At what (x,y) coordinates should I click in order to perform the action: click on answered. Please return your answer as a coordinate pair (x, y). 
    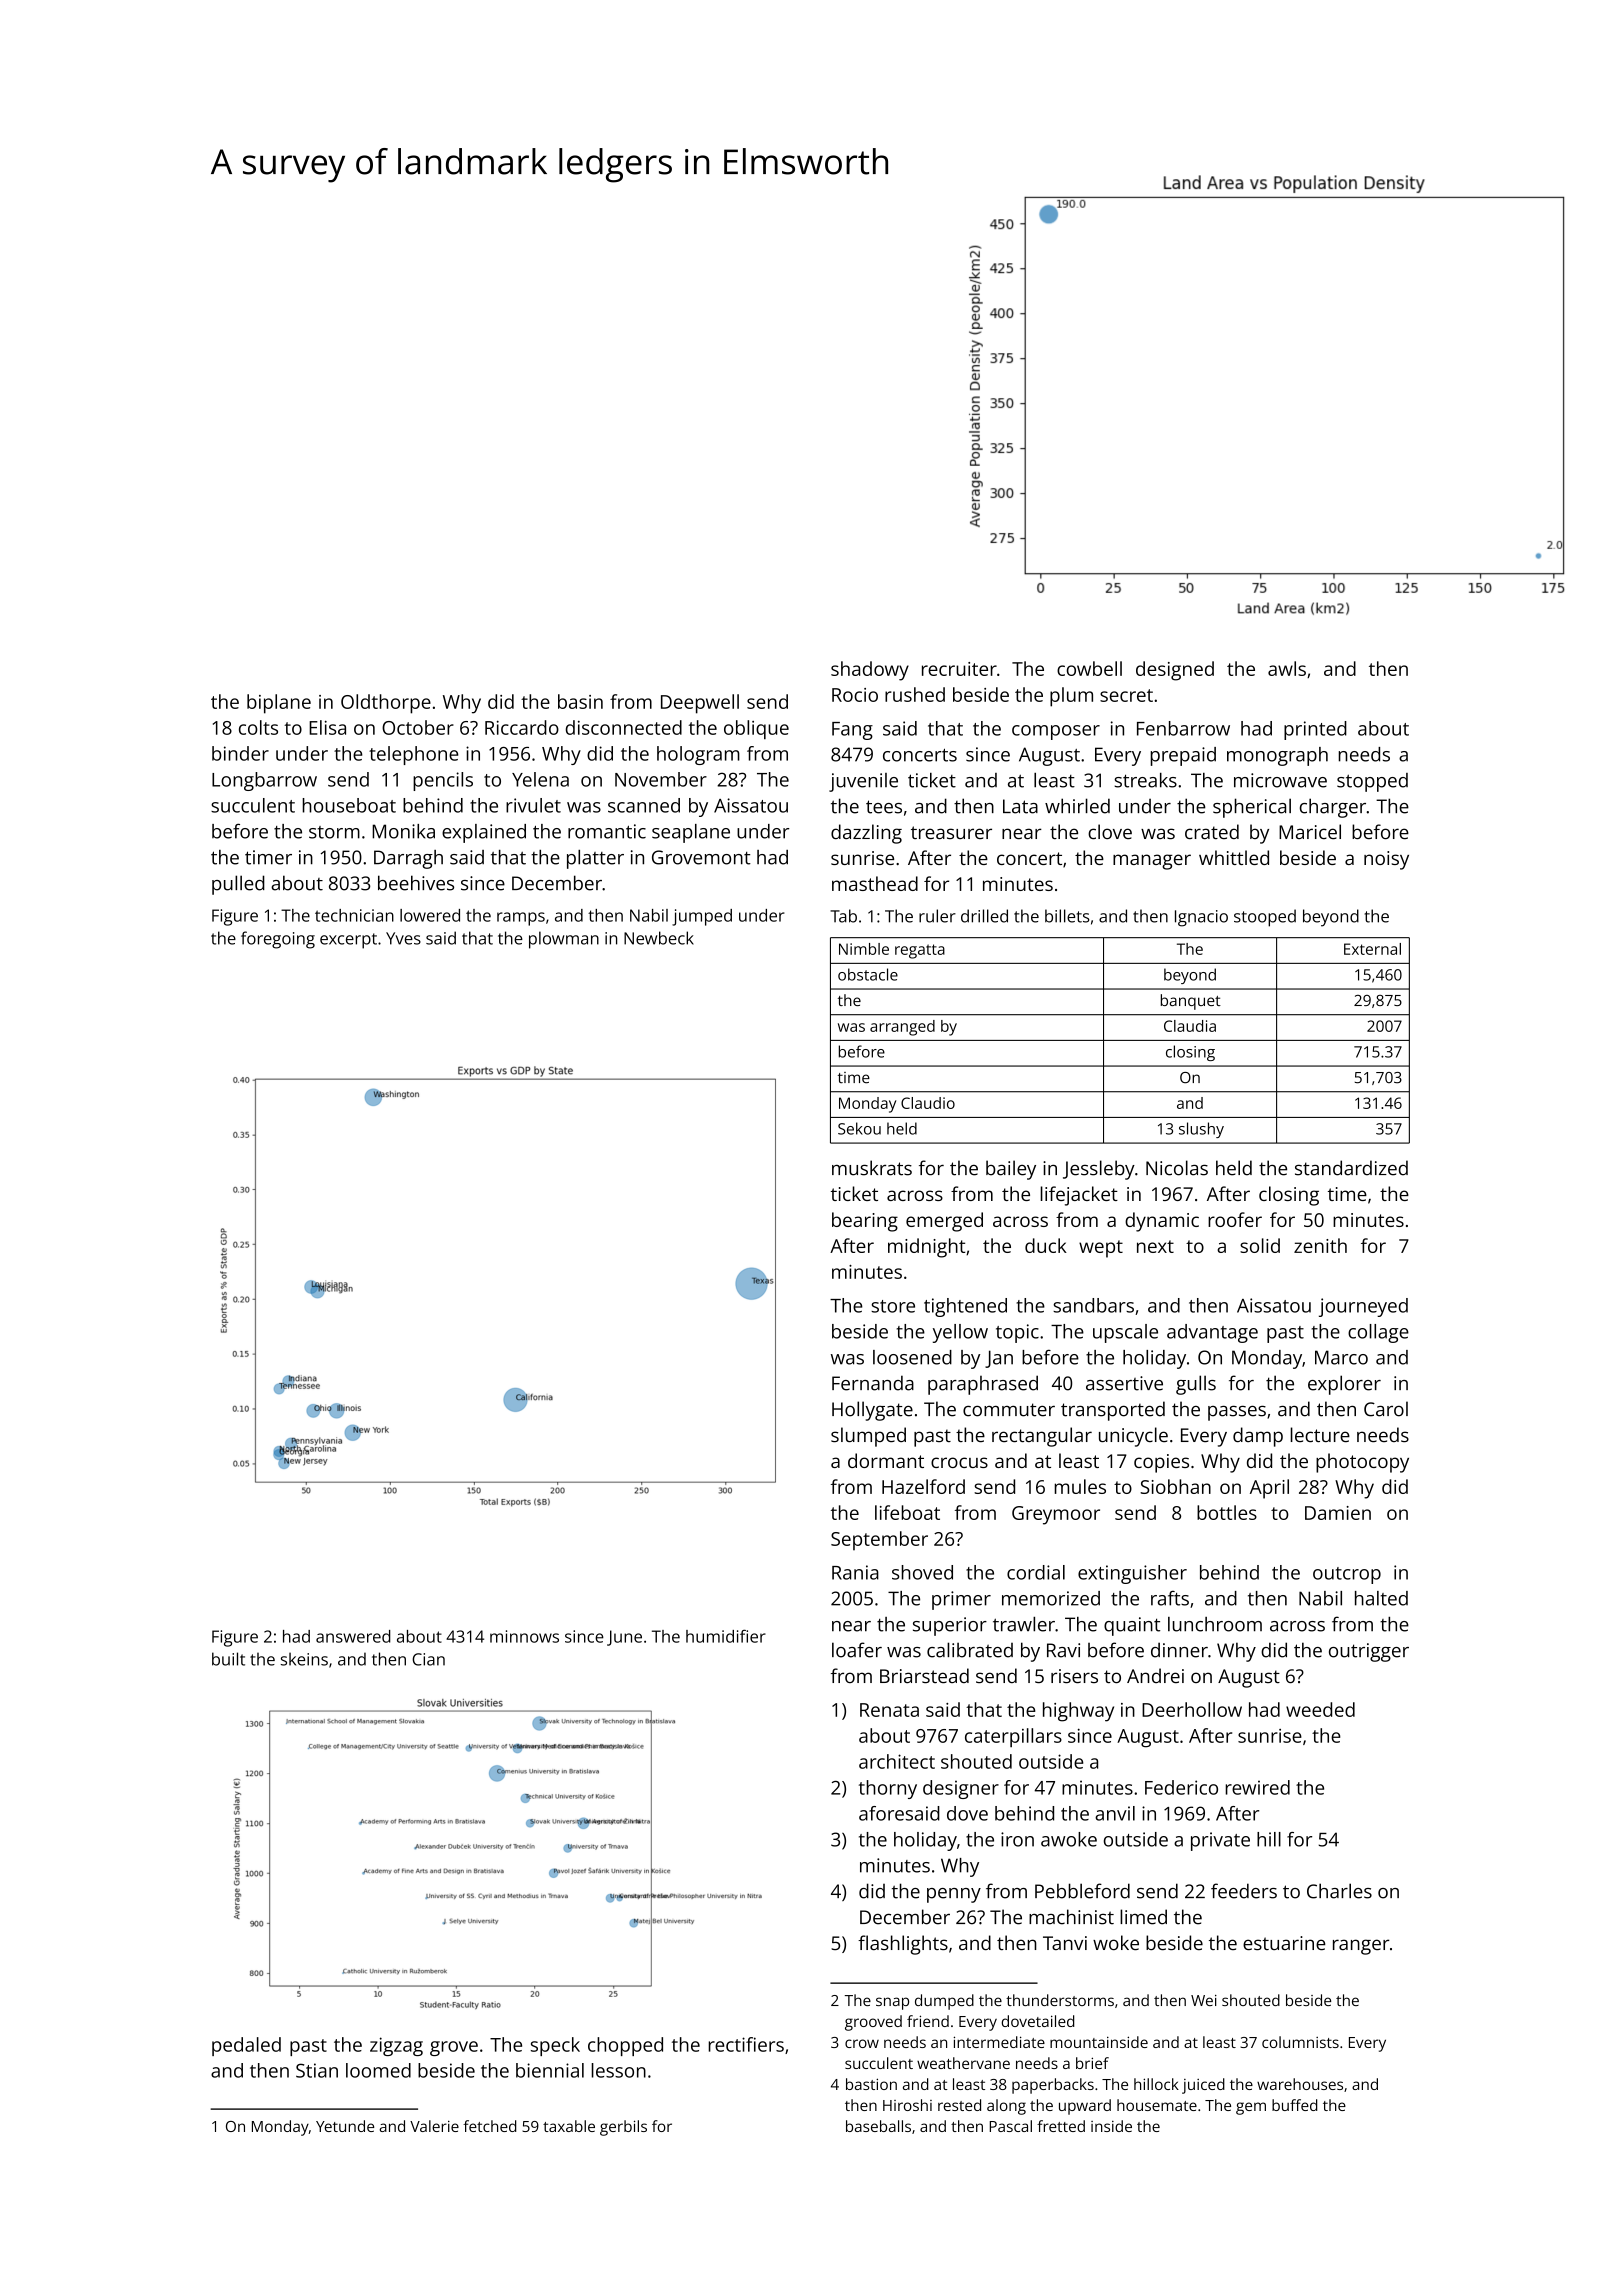
    Looking at the image, I should click on (353, 1636).
